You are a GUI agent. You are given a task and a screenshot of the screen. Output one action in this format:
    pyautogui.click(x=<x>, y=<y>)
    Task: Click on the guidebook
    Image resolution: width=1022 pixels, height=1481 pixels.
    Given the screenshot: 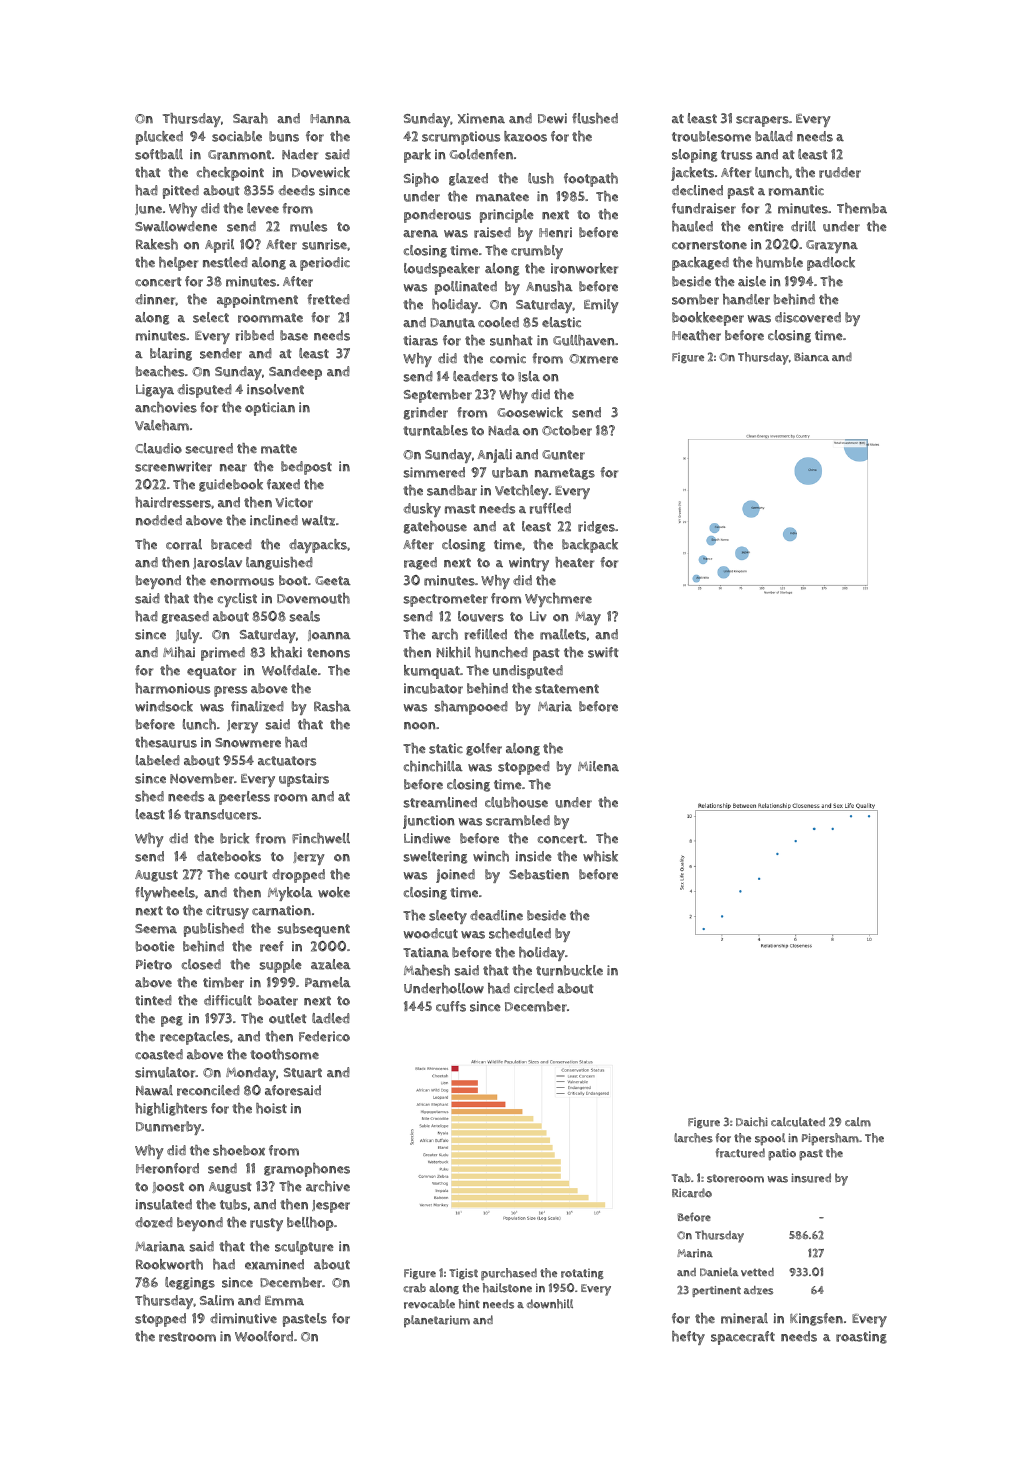 What is the action you would take?
    pyautogui.click(x=231, y=485)
